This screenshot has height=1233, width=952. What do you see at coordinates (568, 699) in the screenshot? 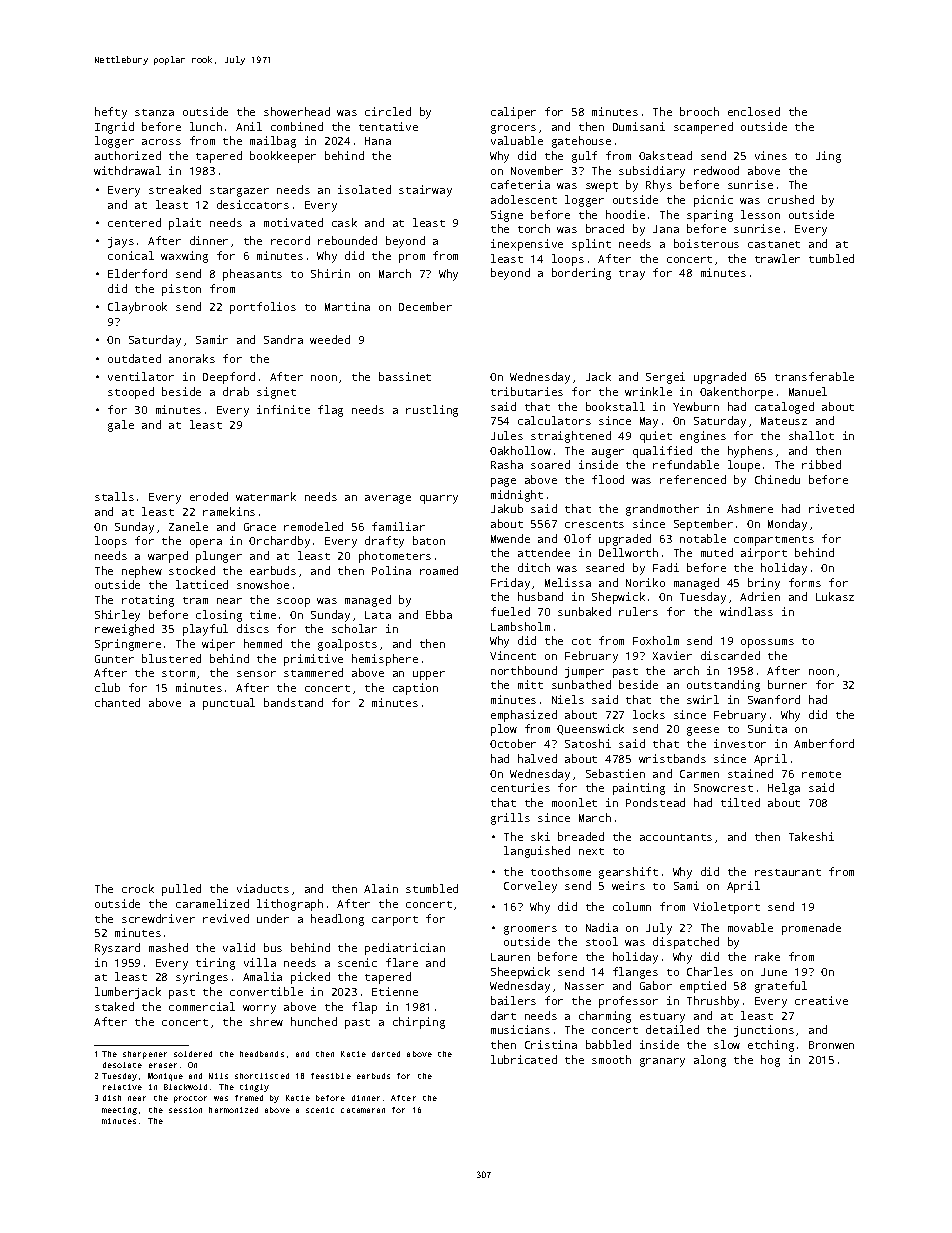
I see `Niels` at bounding box center [568, 699].
